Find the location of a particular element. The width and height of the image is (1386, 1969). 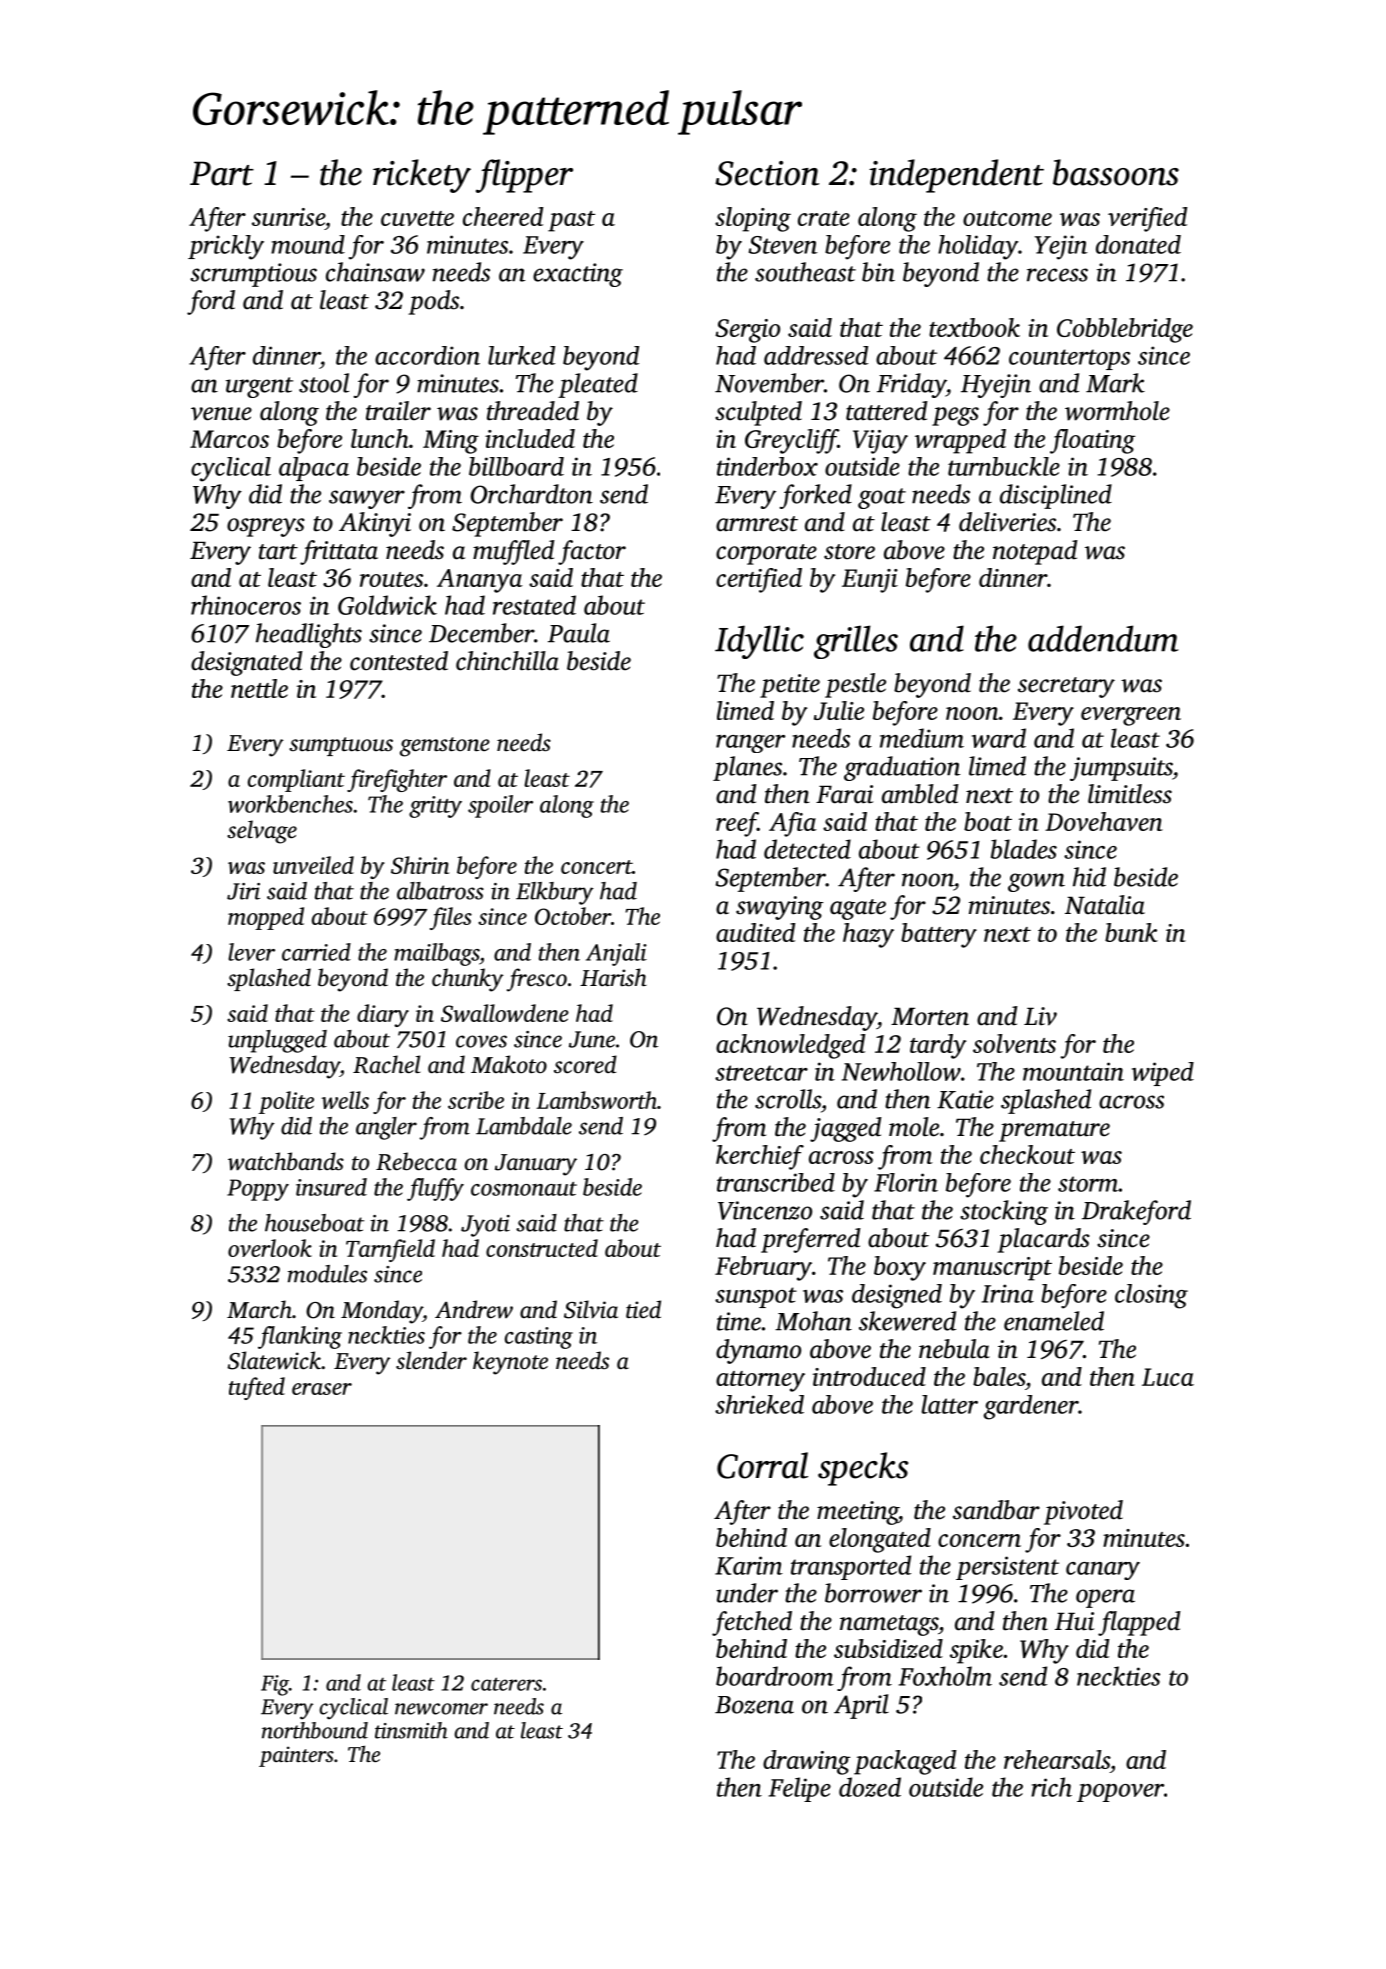

scrumptious is located at coordinates (253, 275).
